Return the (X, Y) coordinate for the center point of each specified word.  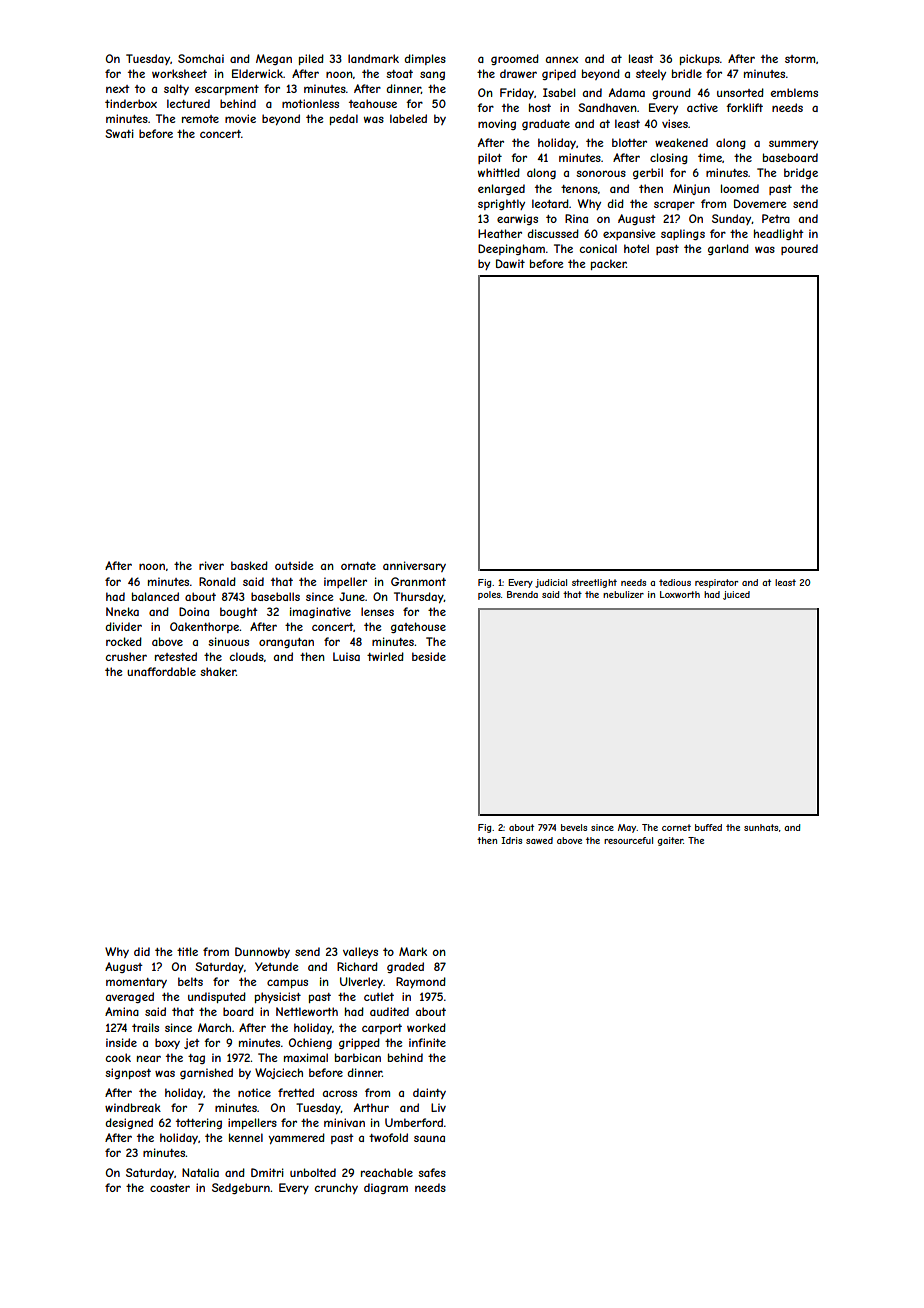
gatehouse (418, 627)
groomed (515, 59)
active (702, 107)
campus (287, 983)
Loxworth (680, 594)
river (211, 565)
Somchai (201, 58)
